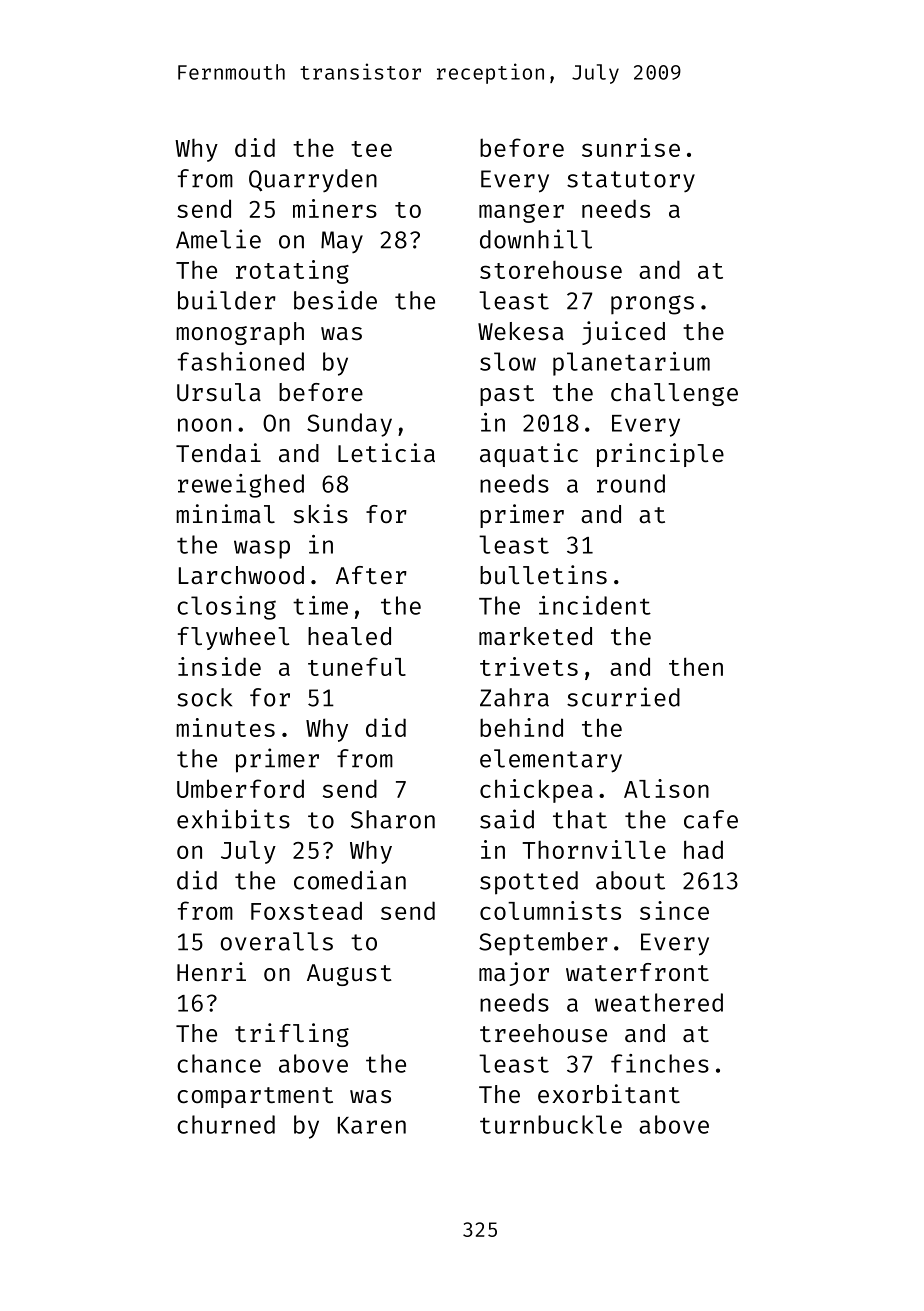 The image size is (924, 1311). I want to click on principle, so click(660, 455).
